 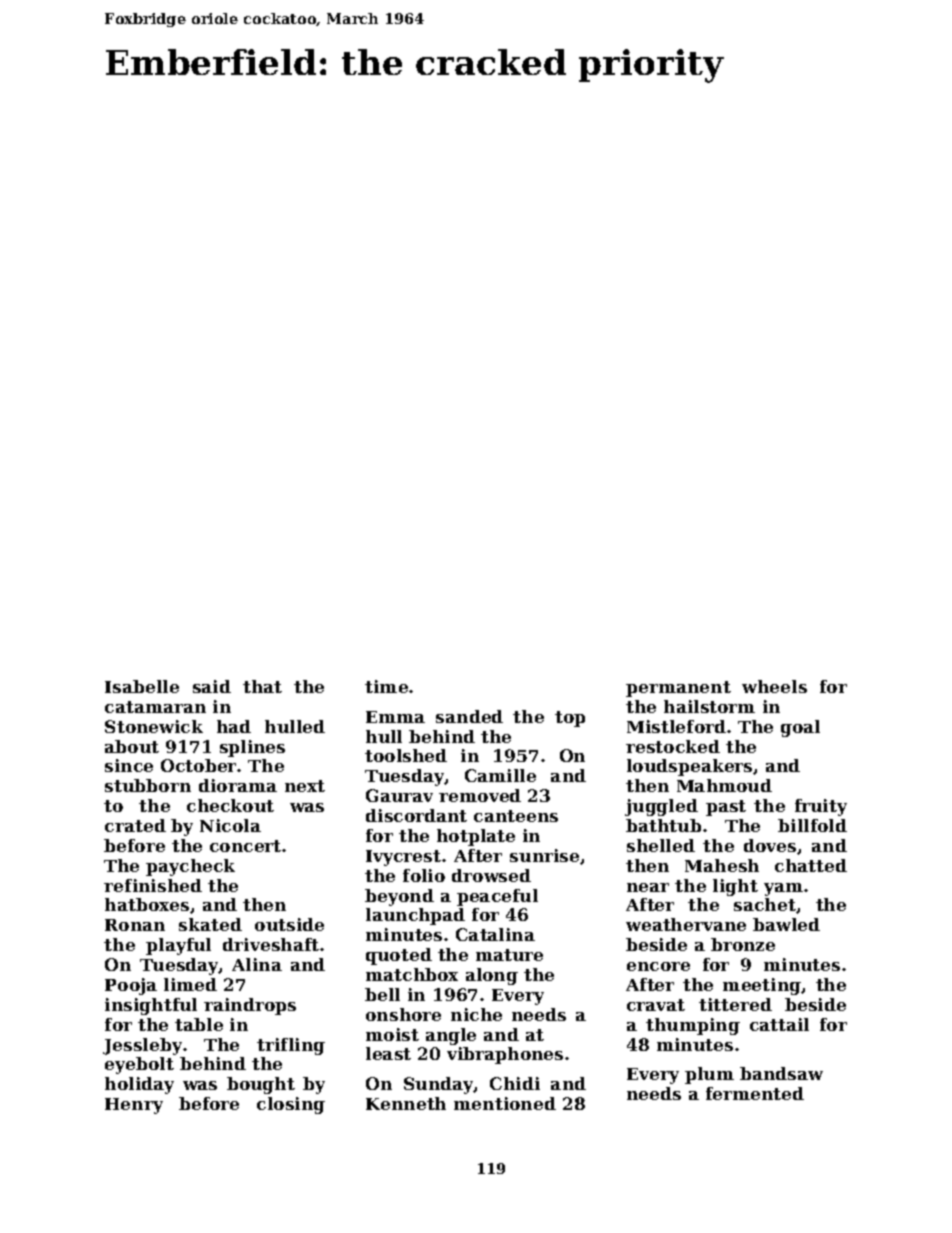 I want to click on Mahesh, so click(x=722, y=865).
